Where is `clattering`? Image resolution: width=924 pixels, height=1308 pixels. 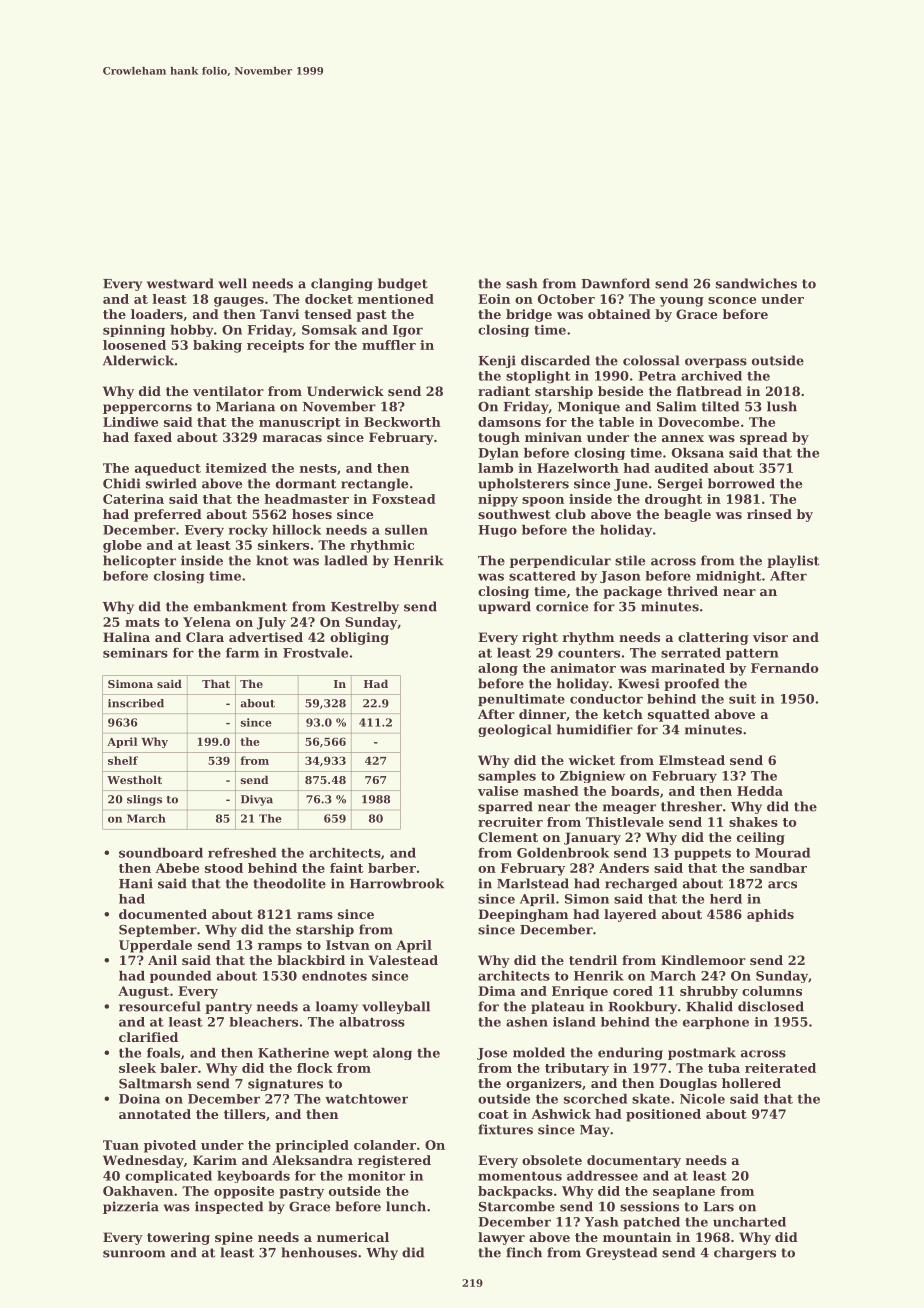 clattering is located at coordinates (713, 638).
